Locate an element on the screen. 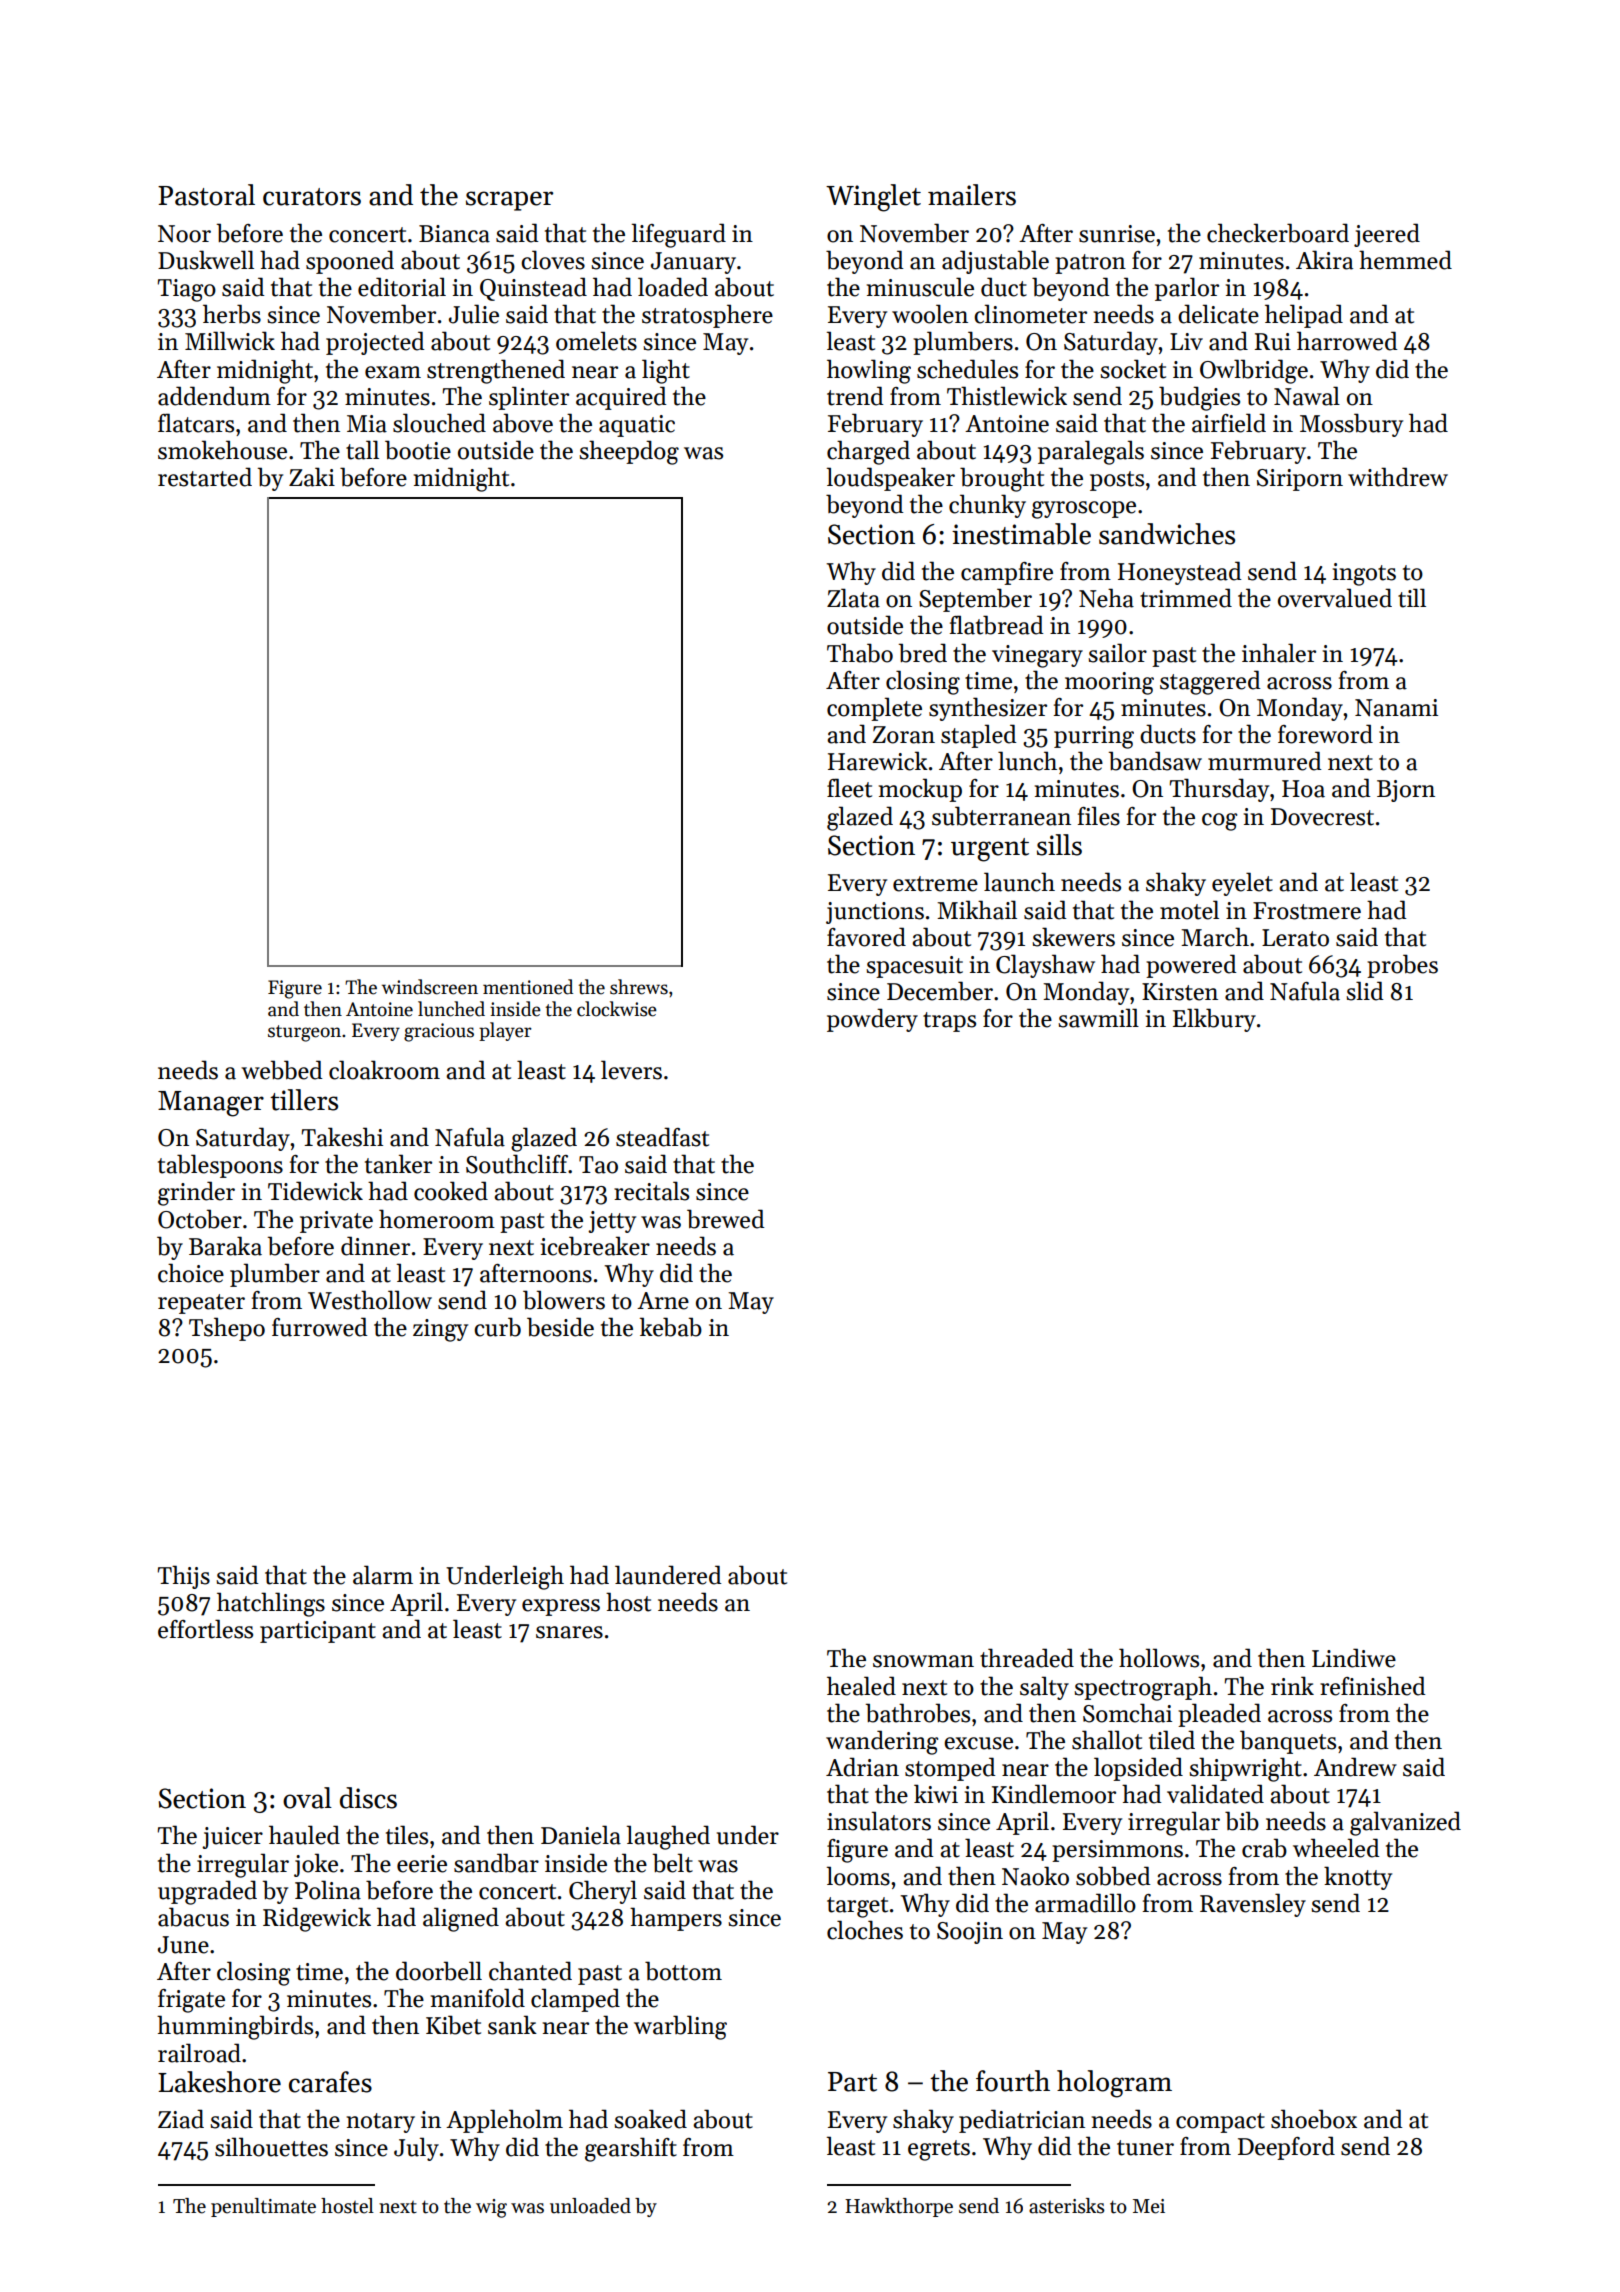  Thijs is located at coordinates (183, 1577).
